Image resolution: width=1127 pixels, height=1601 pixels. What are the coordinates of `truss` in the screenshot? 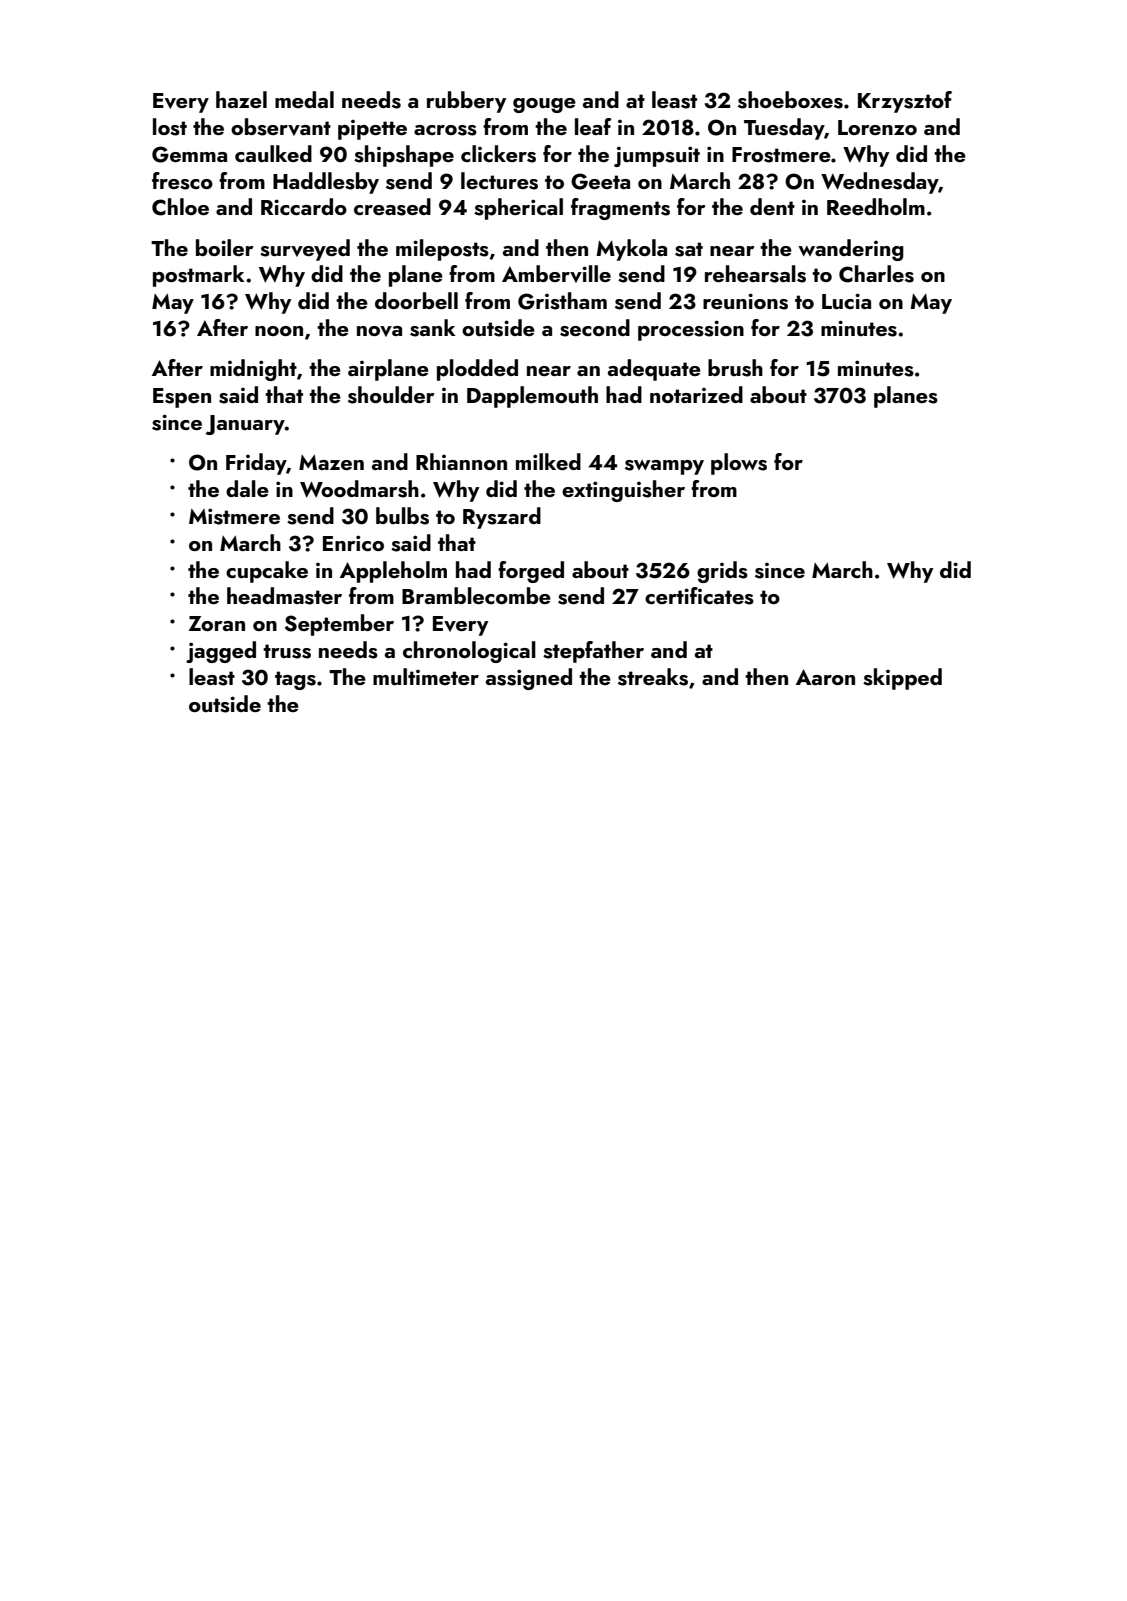 It's located at (287, 651).
